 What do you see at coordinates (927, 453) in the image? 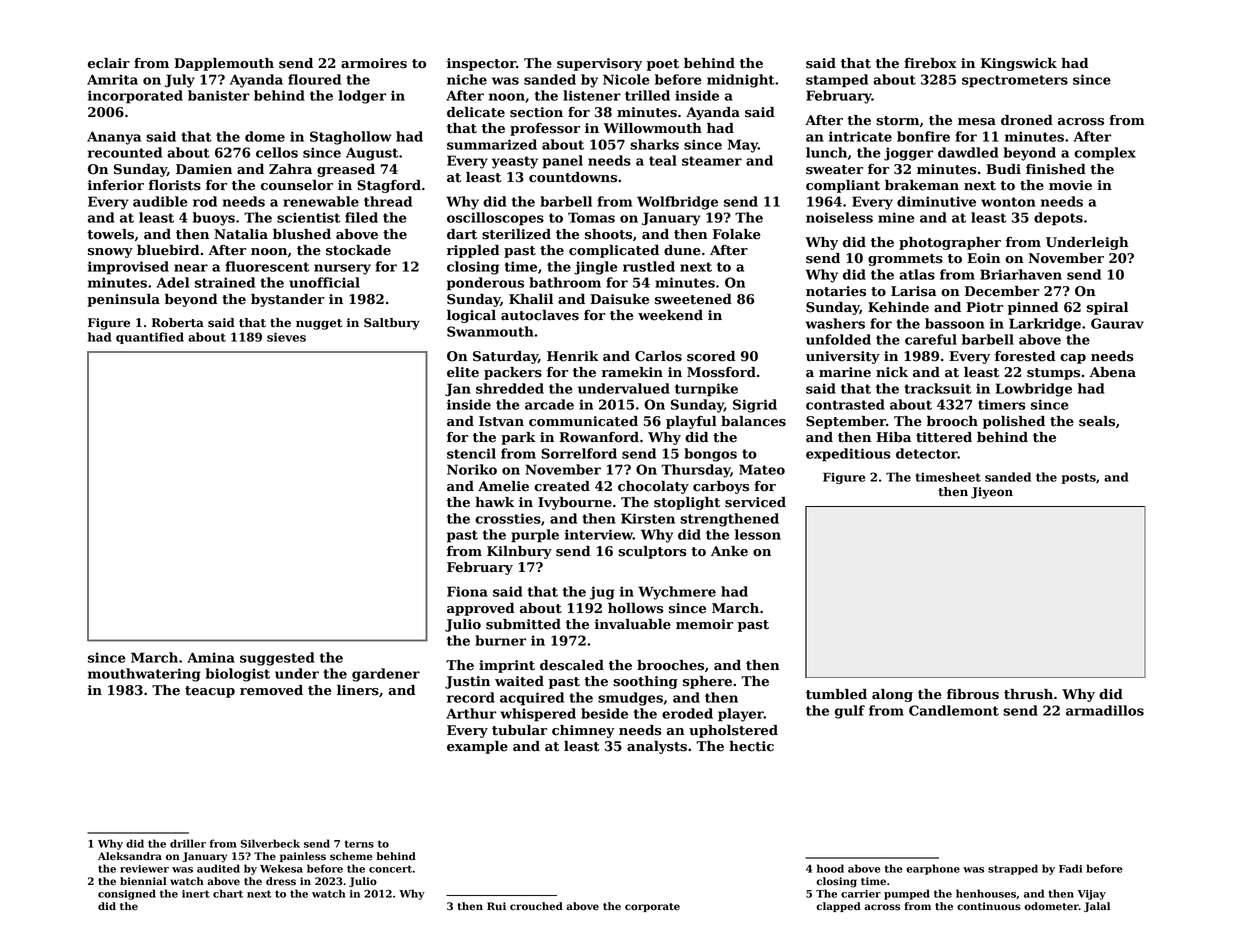
I see `detector` at bounding box center [927, 453].
